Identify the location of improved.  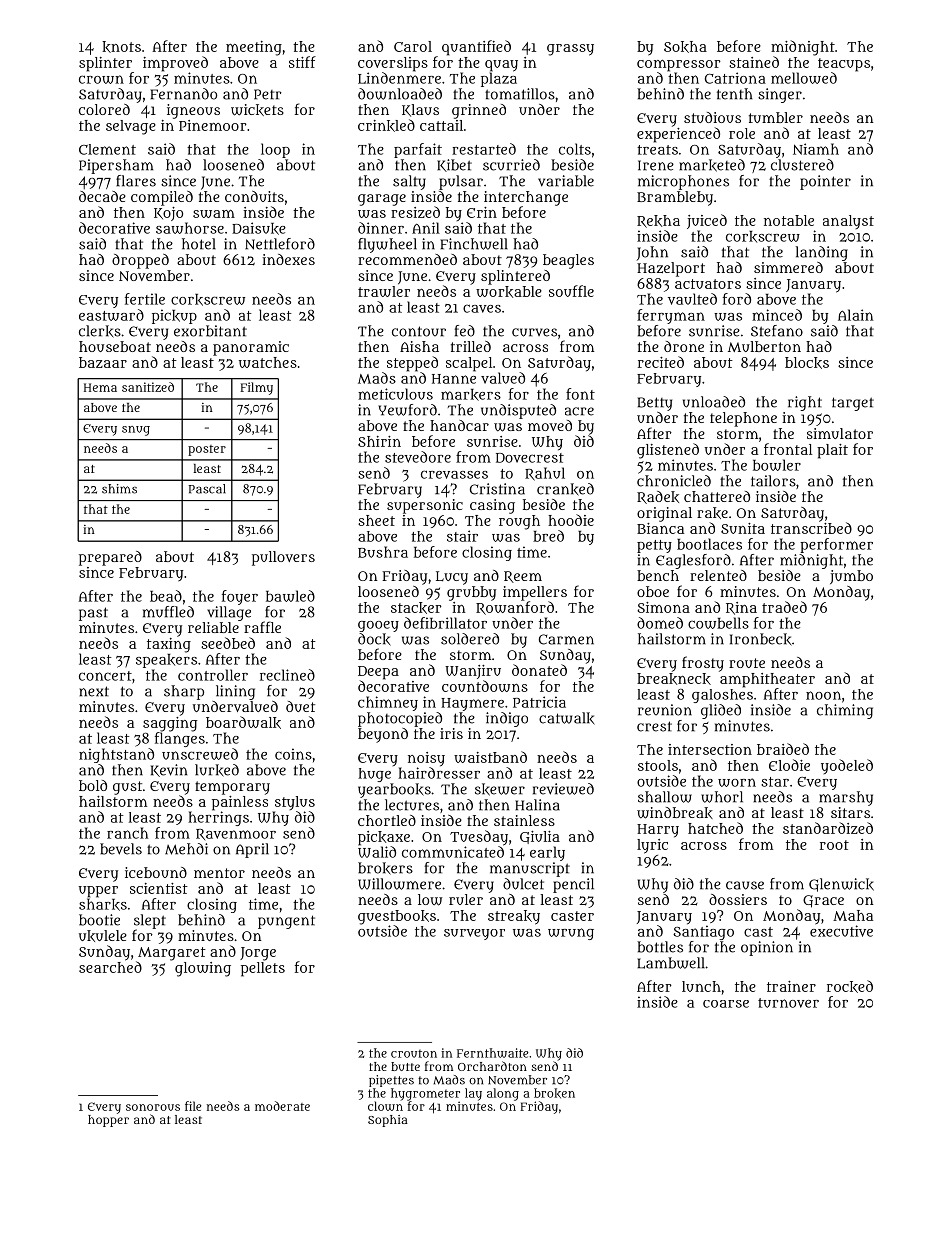
(175, 64).
